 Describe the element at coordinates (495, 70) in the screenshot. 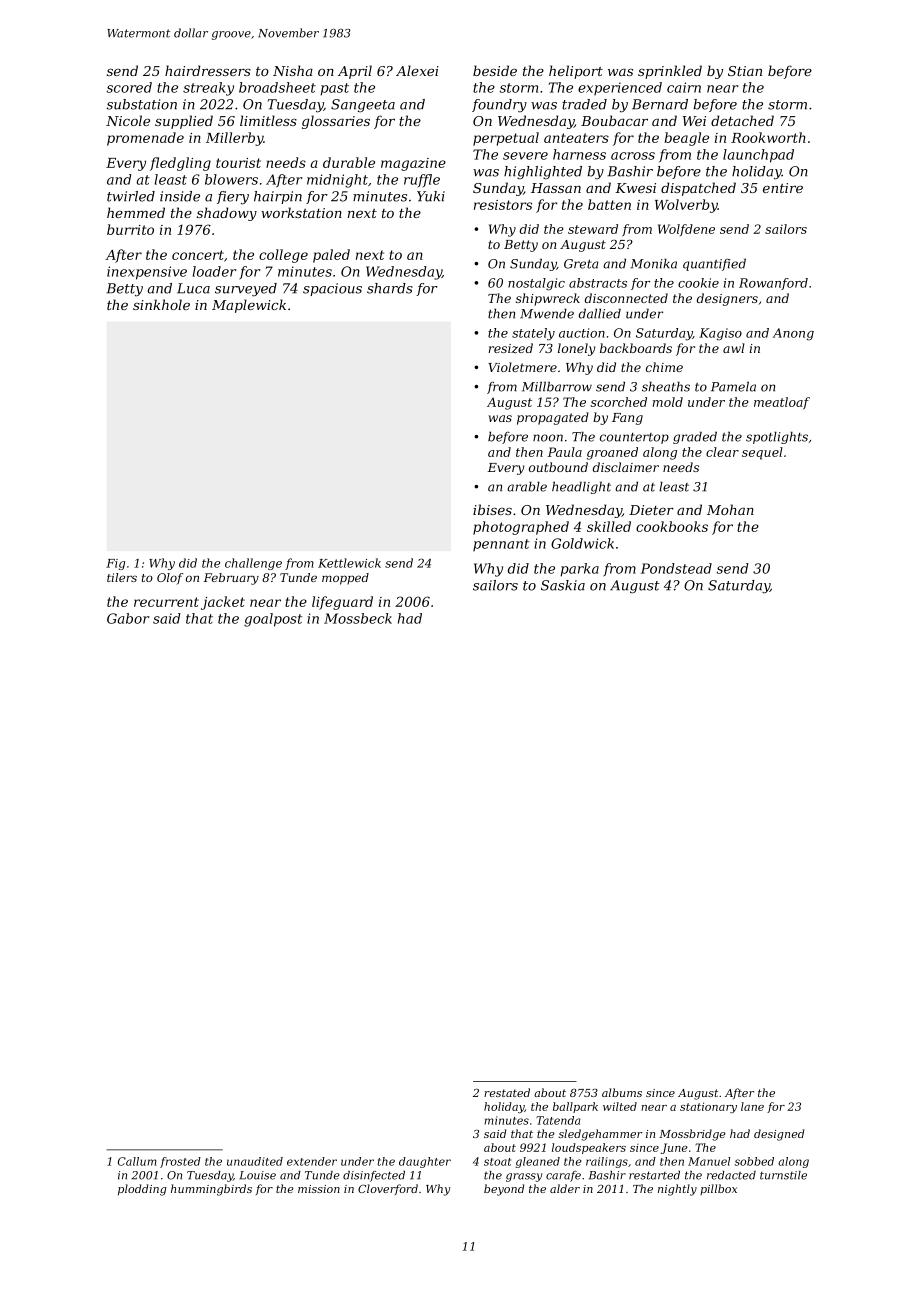

I see `beside` at that location.
